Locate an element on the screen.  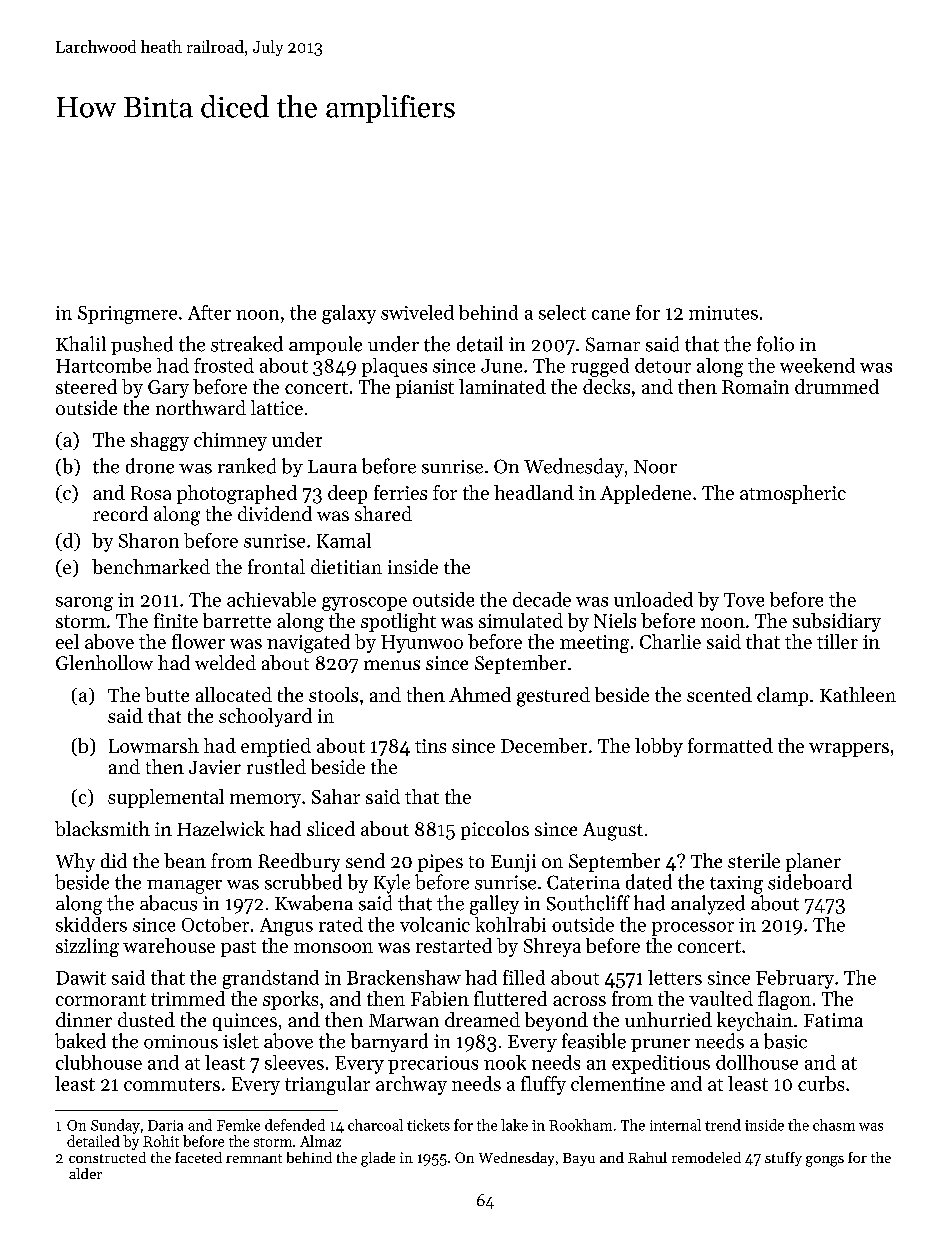
cane is located at coordinates (611, 315).
